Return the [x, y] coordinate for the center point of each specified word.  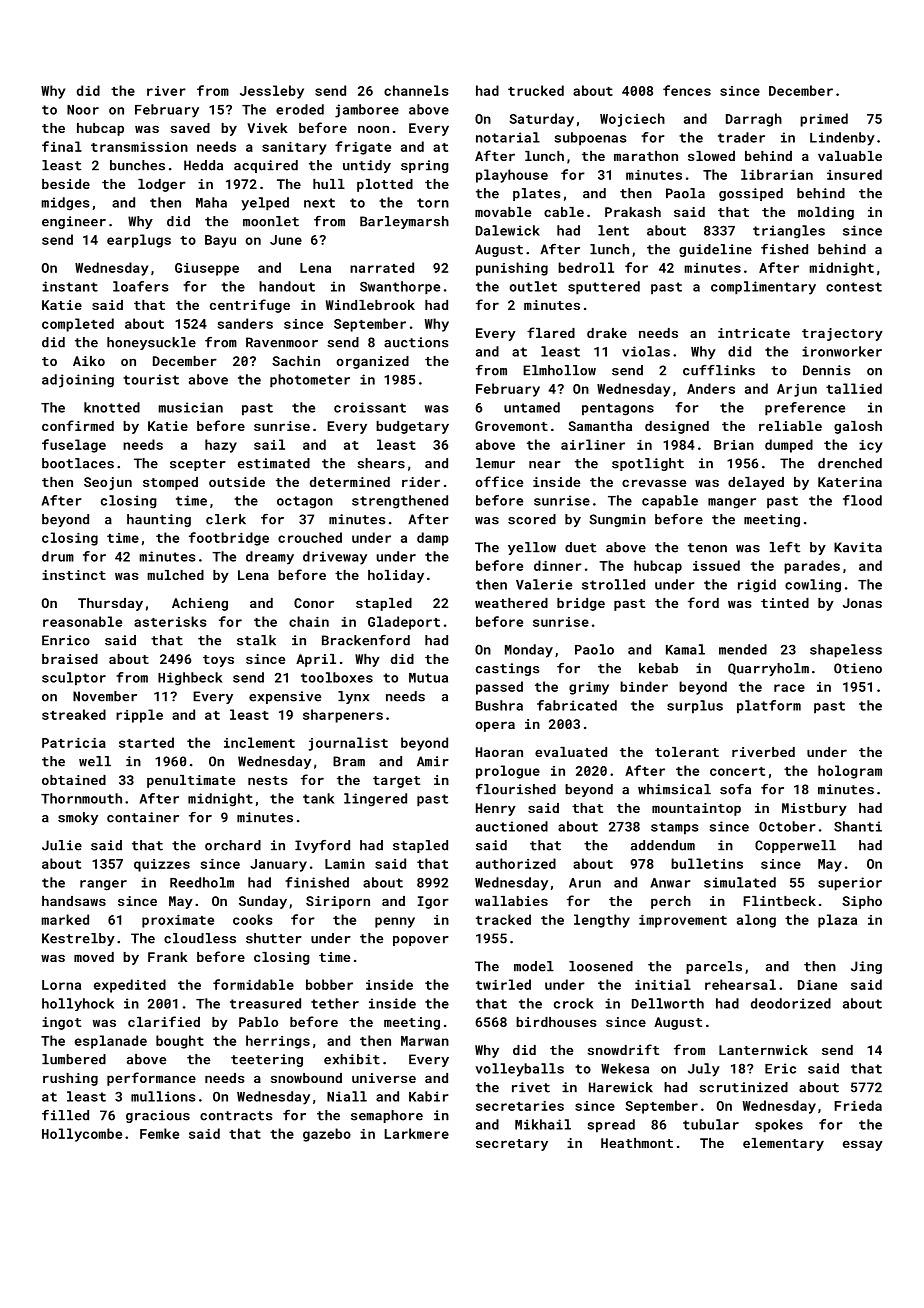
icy [870, 446]
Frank [168, 957]
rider [421, 482]
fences [687, 90]
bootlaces [78, 463]
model [534, 966]
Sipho [862, 902]
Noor [83, 110]
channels [416, 90]
